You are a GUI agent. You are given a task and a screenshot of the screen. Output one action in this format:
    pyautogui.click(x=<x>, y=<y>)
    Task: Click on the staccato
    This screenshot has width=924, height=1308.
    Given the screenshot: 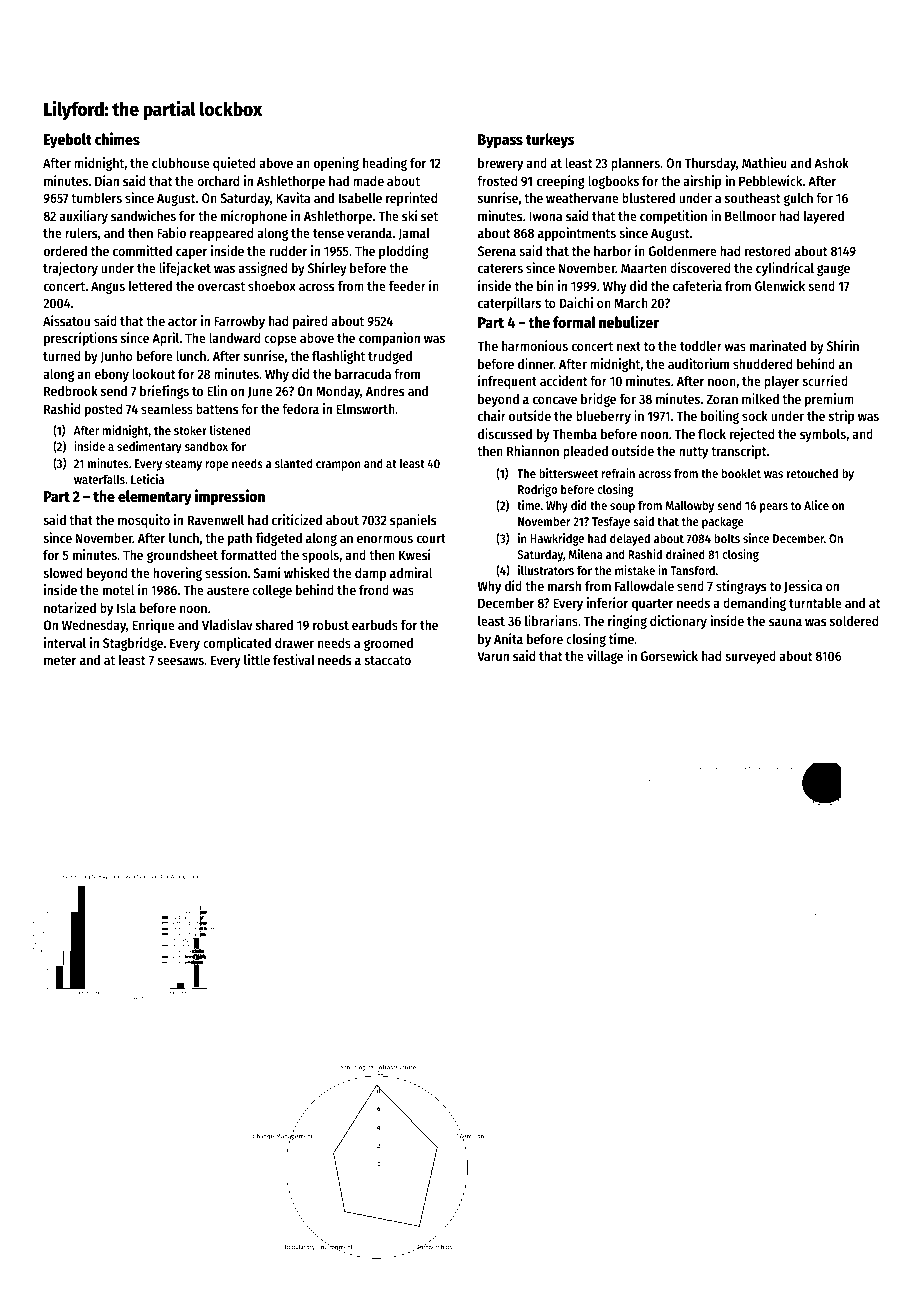 What is the action you would take?
    pyautogui.click(x=387, y=660)
